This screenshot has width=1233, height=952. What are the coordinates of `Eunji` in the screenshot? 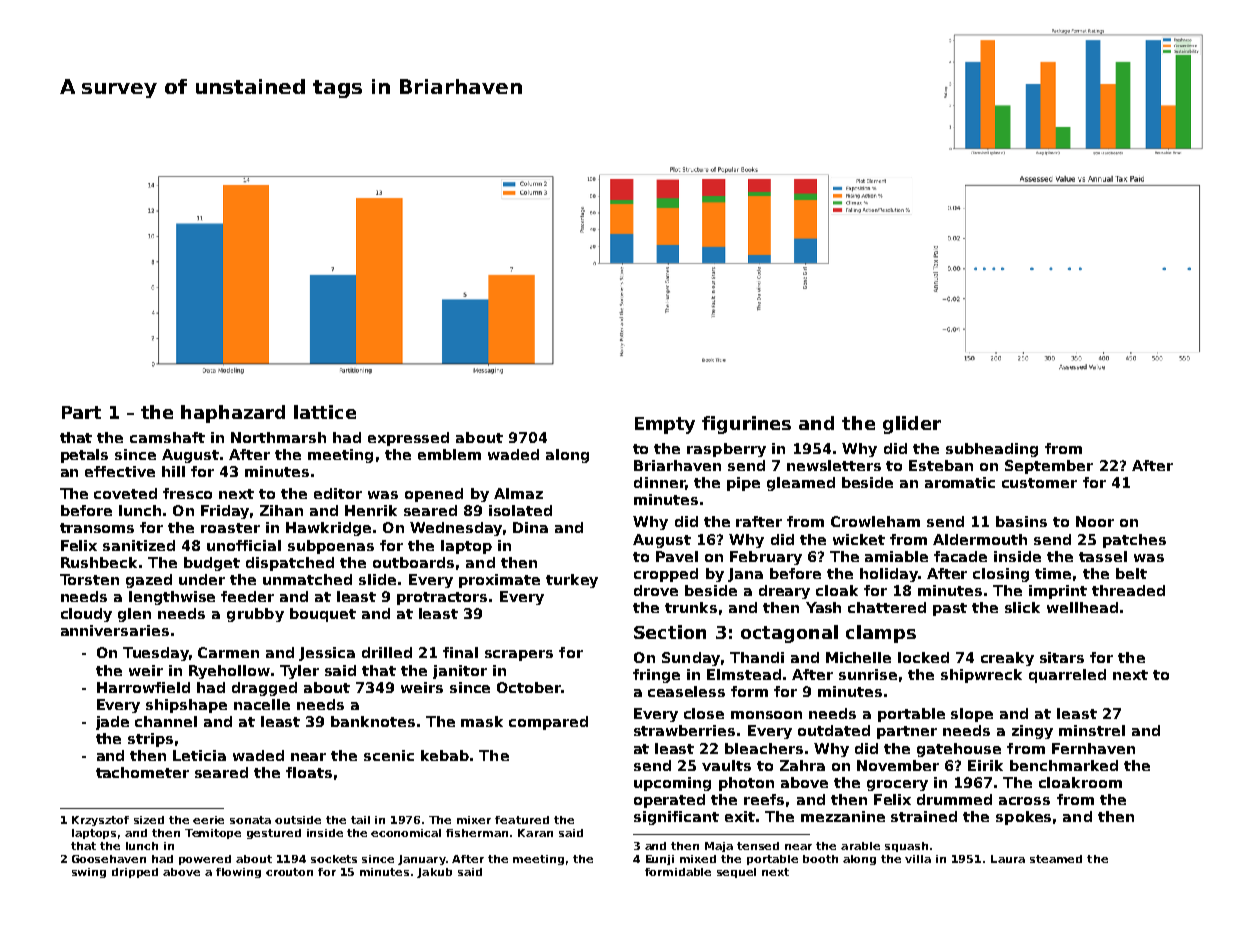 It's located at (660, 860).
